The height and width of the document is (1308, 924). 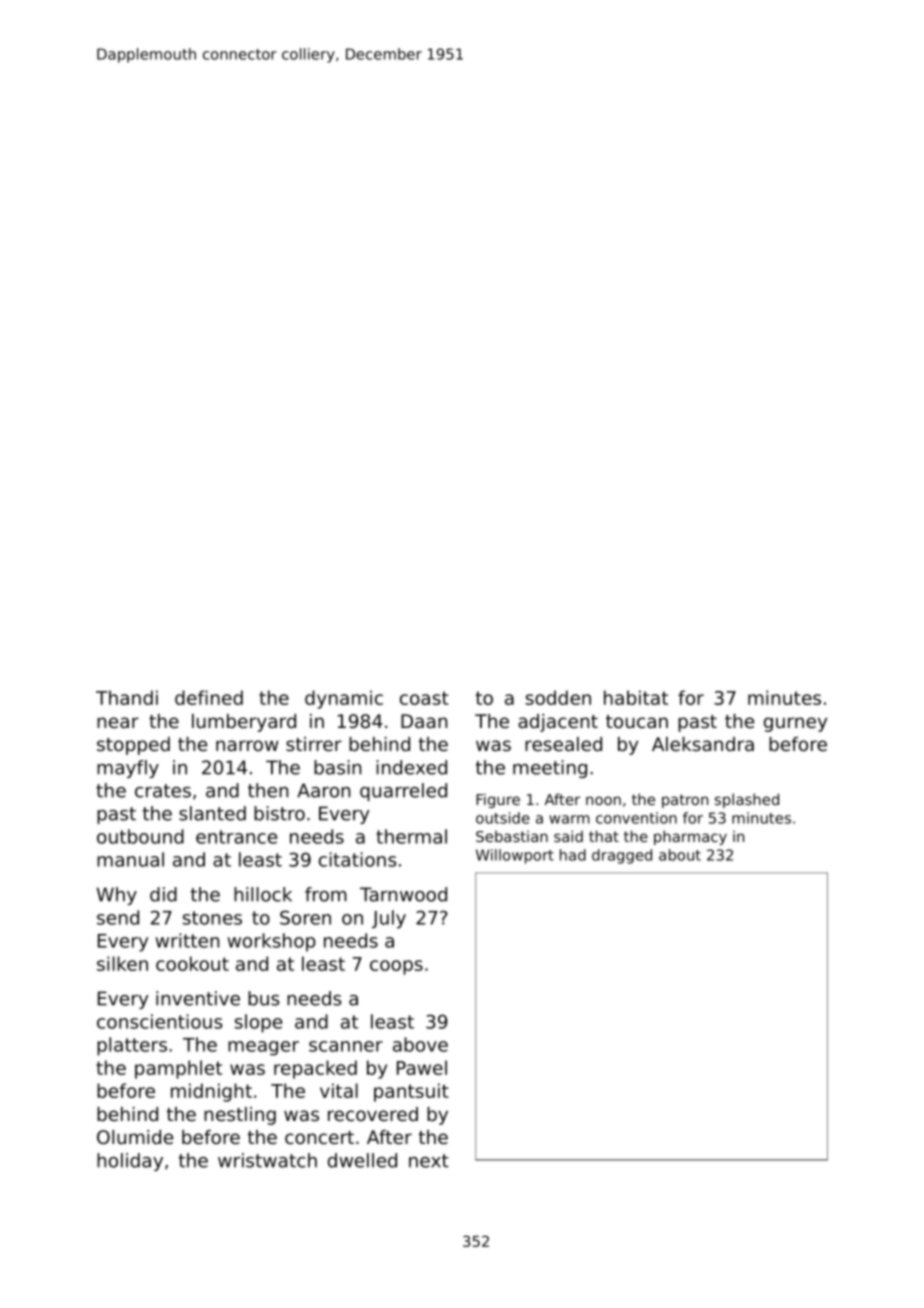 I want to click on mayfly, so click(x=128, y=769).
